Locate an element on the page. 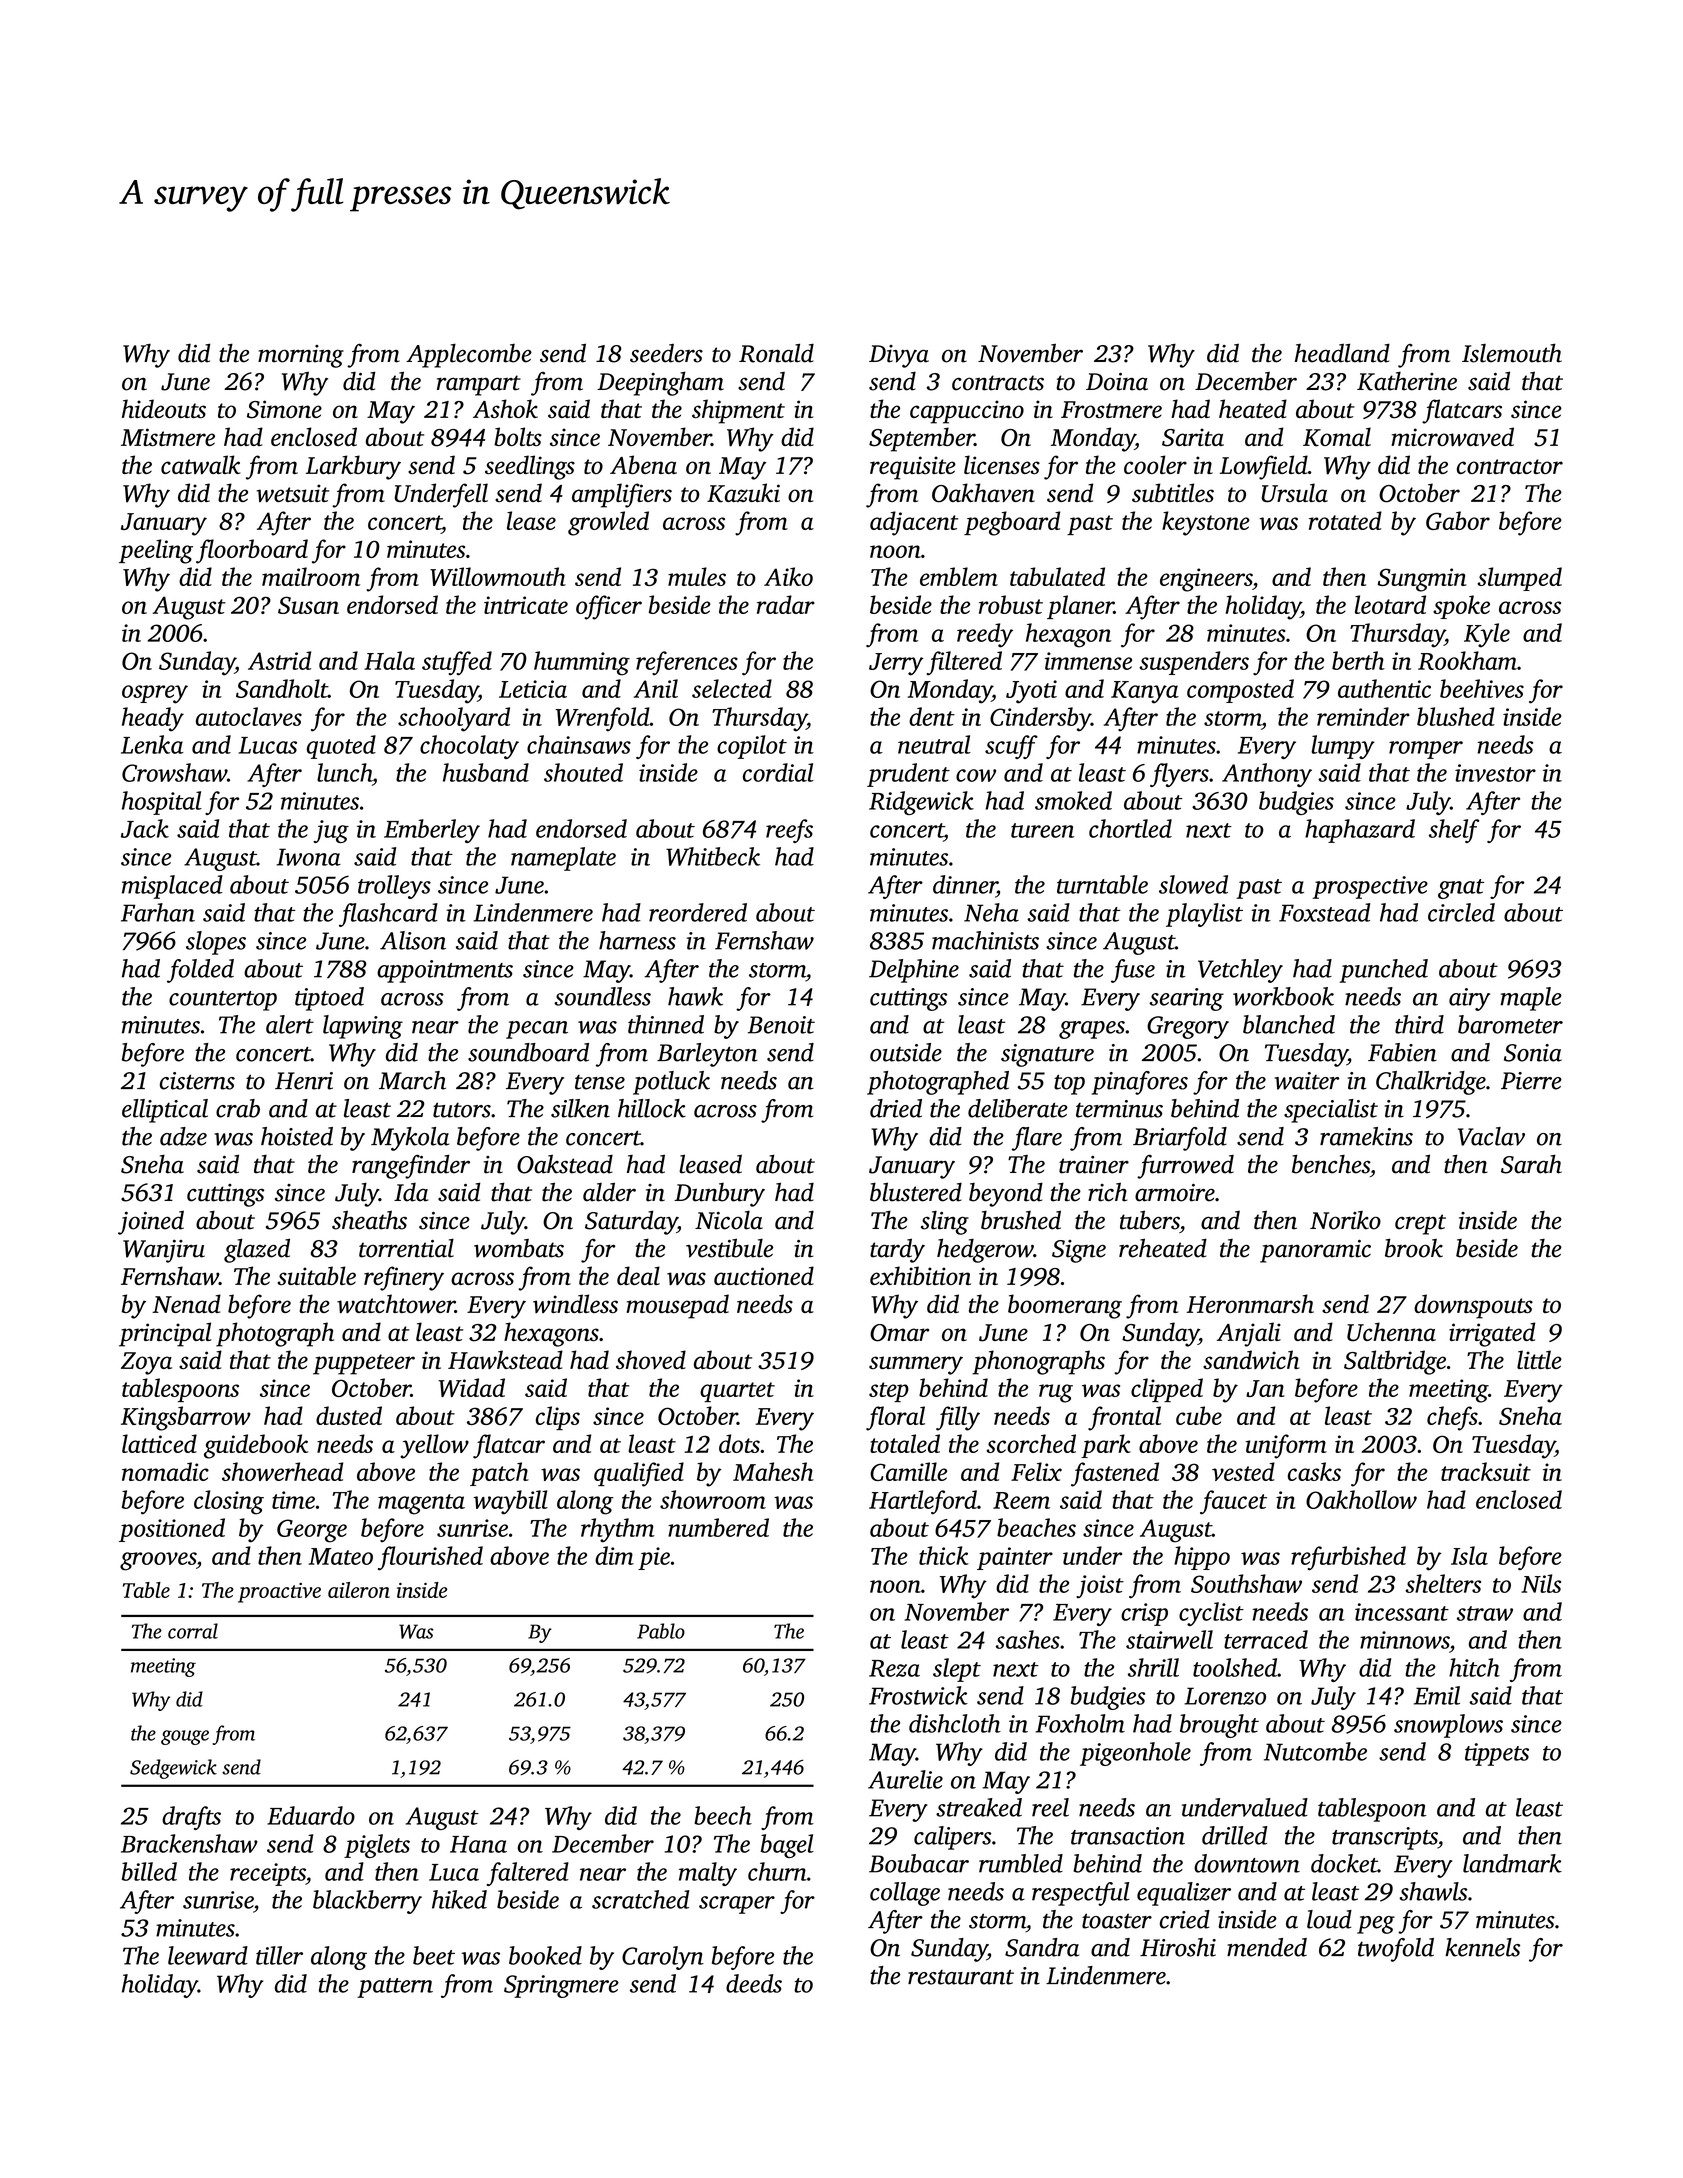  Springmere is located at coordinates (561, 1986).
